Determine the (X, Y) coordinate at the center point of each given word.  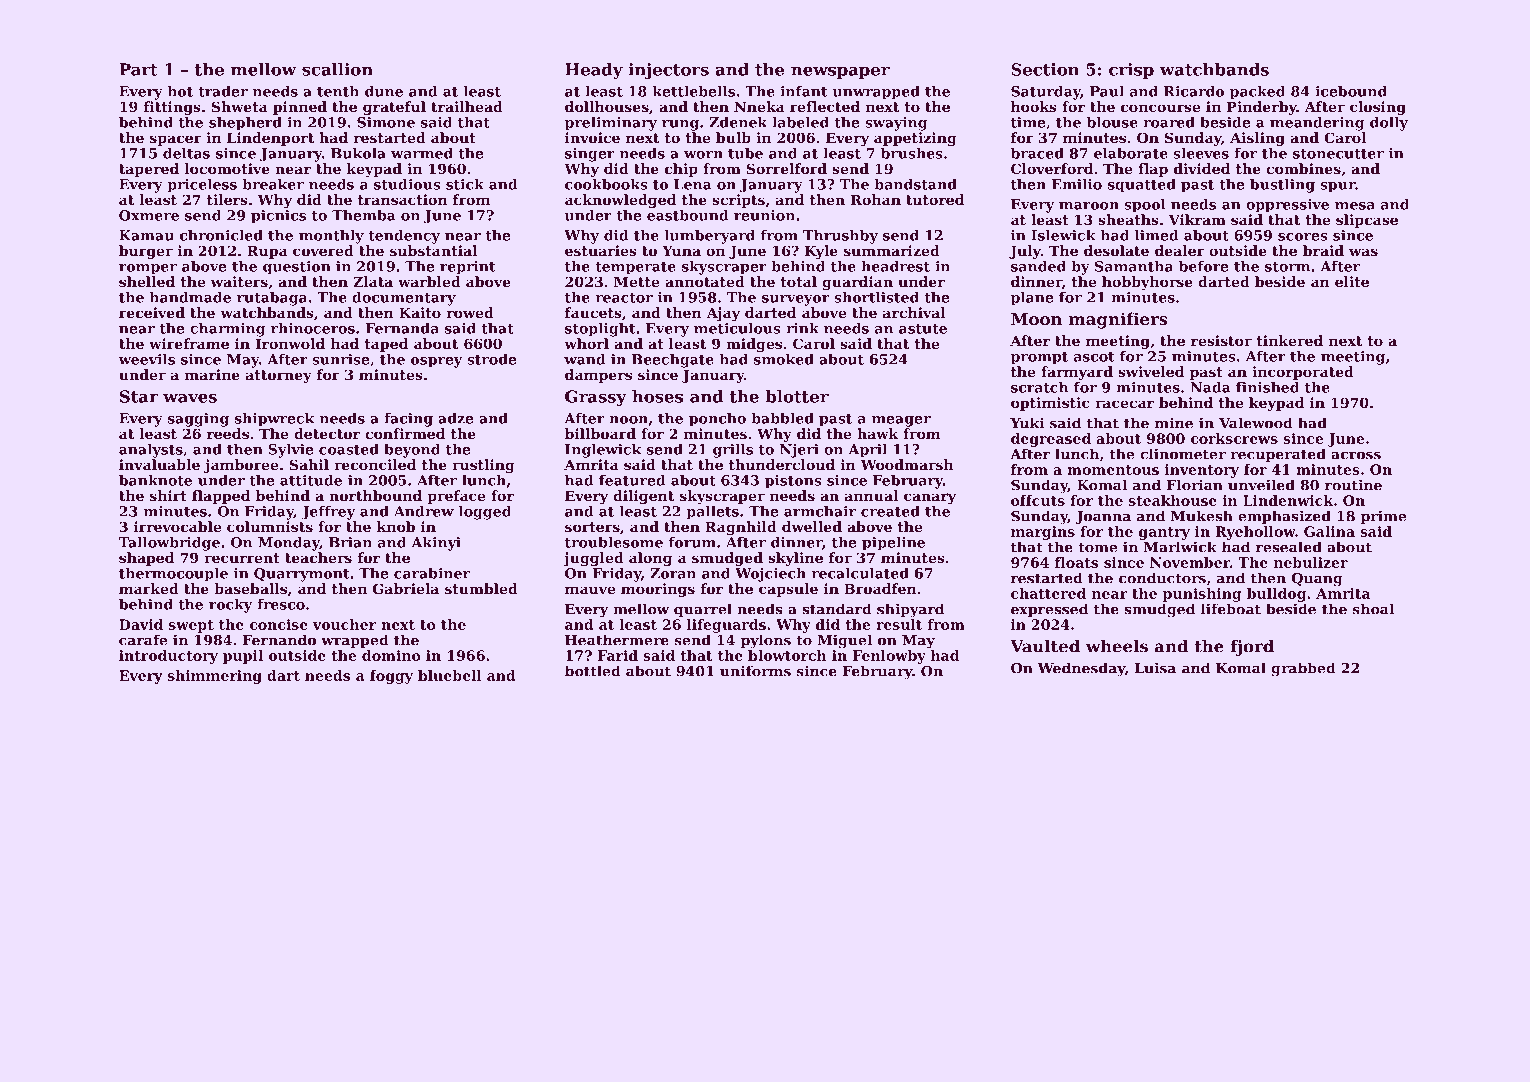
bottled (593, 671)
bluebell (450, 675)
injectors (668, 71)
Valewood (1256, 423)
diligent (643, 497)
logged (485, 513)
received (152, 312)
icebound (1351, 91)
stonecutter (1338, 154)
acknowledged (620, 201)
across (1356, 456)
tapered (149, 170)
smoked (784, 359)
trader (223, 91)
